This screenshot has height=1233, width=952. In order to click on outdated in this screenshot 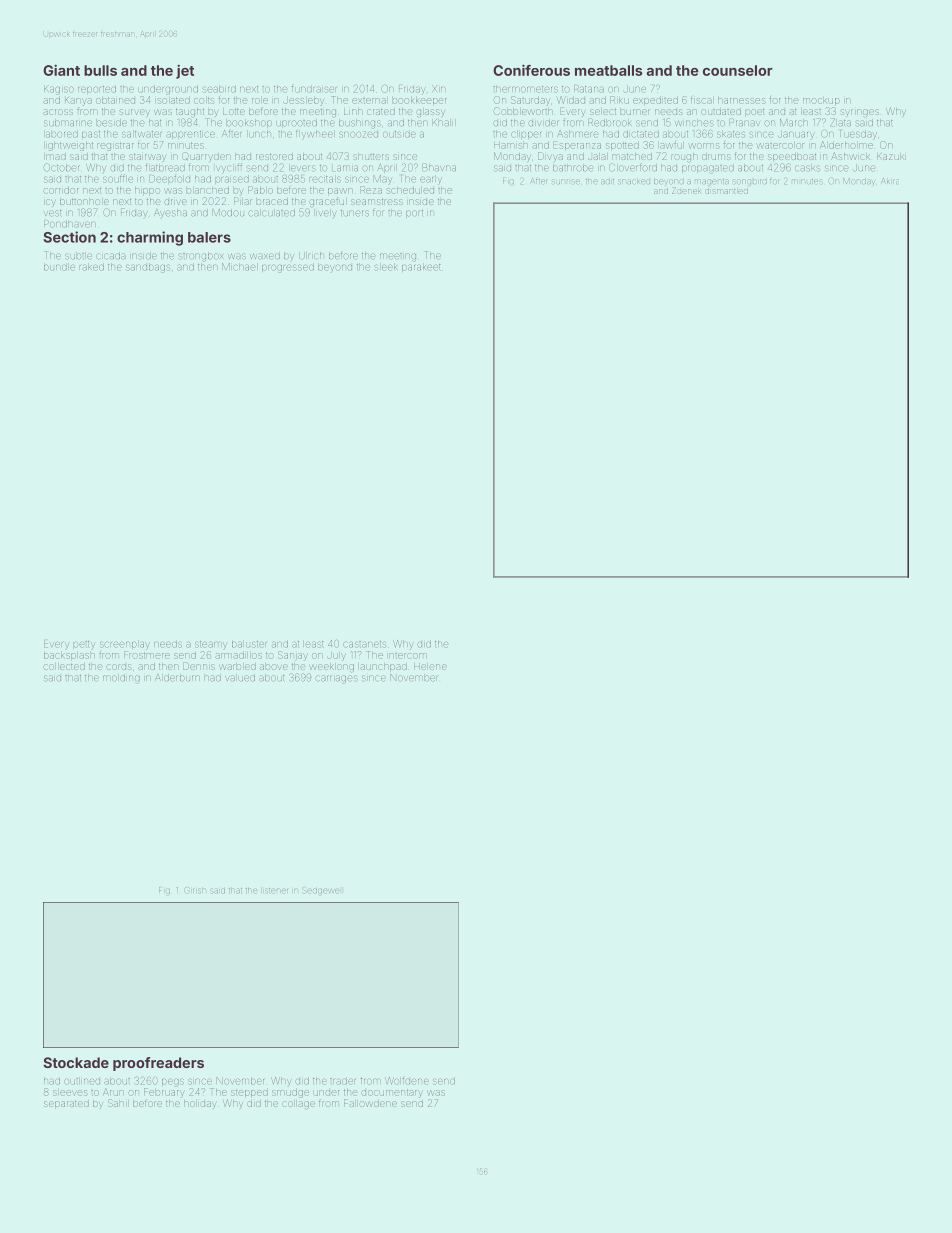, I will do `click(721, 112)`.
